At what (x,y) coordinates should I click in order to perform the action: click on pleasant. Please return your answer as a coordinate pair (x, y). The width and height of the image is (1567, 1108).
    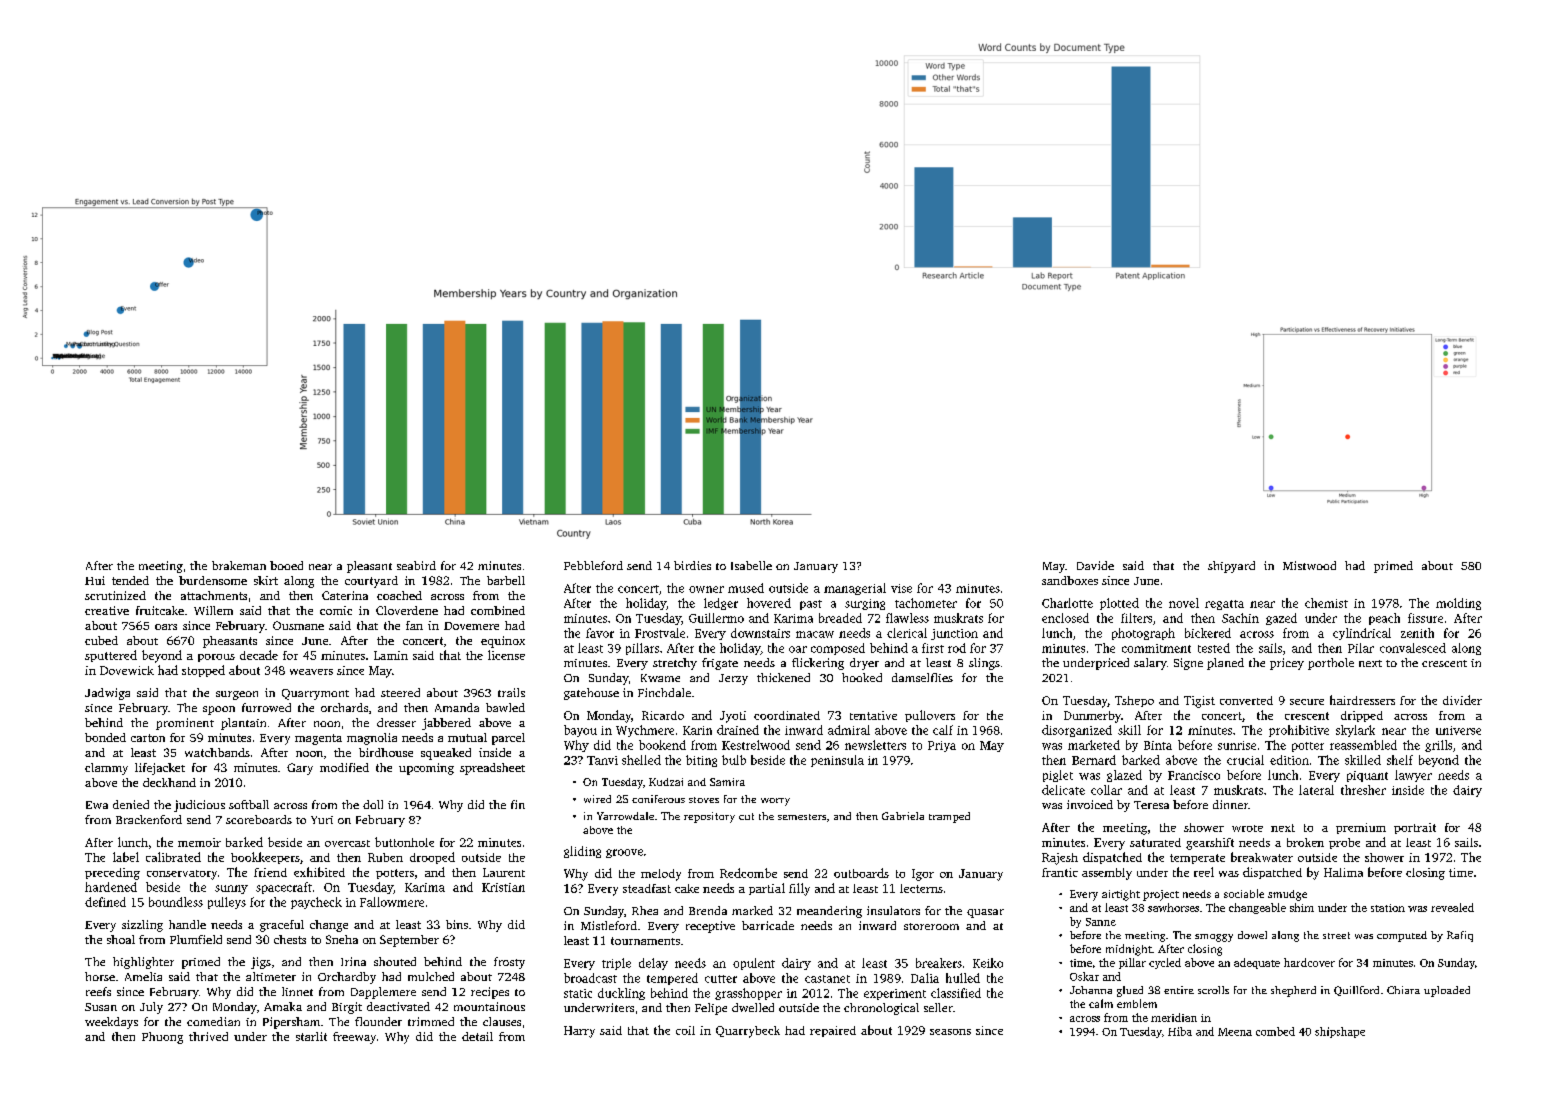
    Looking at the image, I should click on (369, 567).
